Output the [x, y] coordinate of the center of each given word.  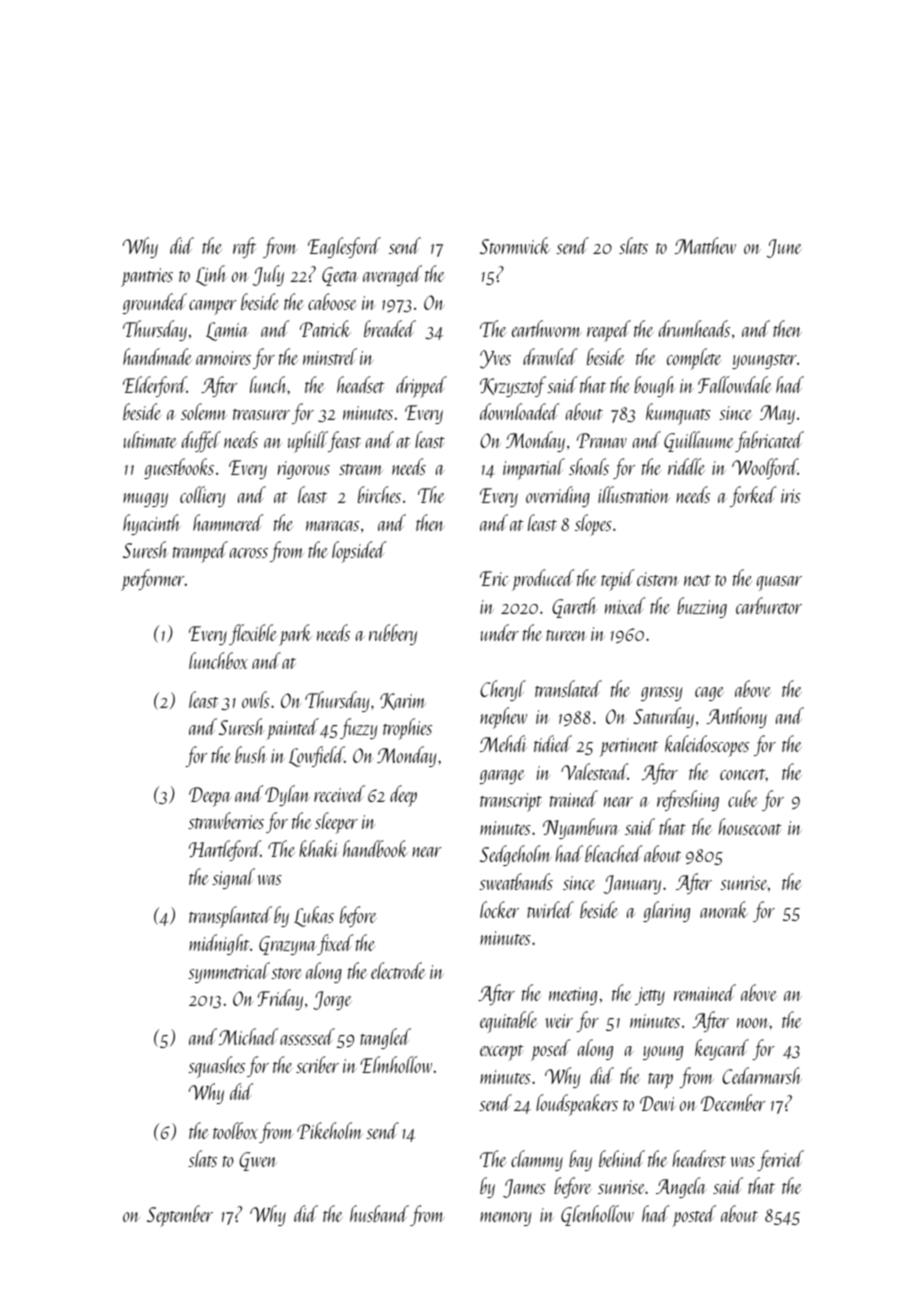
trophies [407, 729]
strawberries [226, 820]
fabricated [769, 441]
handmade [157, 356]
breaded [390, 328]
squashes [216, 1067]
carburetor [769, 605]
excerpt [502, 1053]
